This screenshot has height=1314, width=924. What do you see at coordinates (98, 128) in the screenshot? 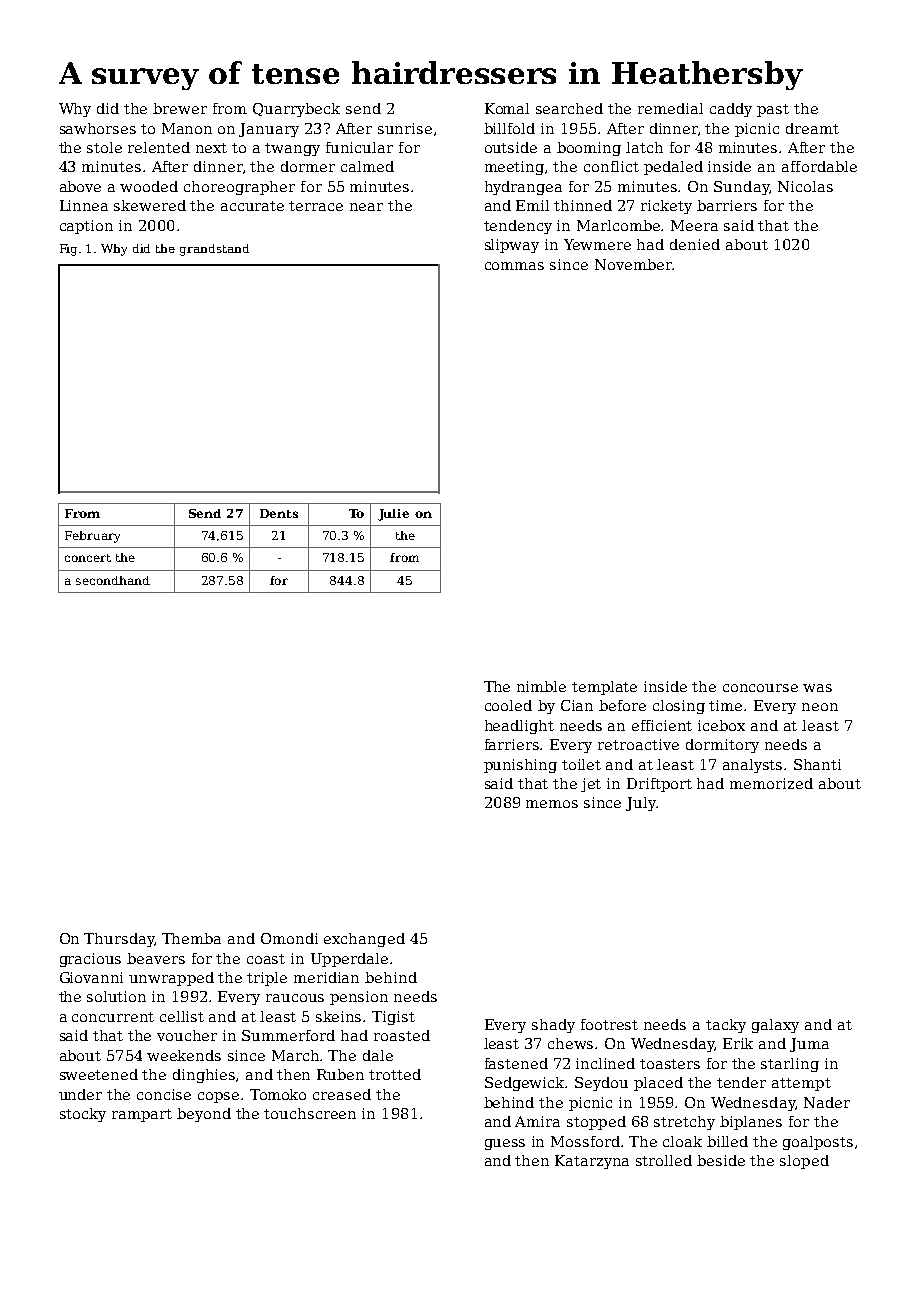
I see `sawhorses` at bounding box center [98, 128].
